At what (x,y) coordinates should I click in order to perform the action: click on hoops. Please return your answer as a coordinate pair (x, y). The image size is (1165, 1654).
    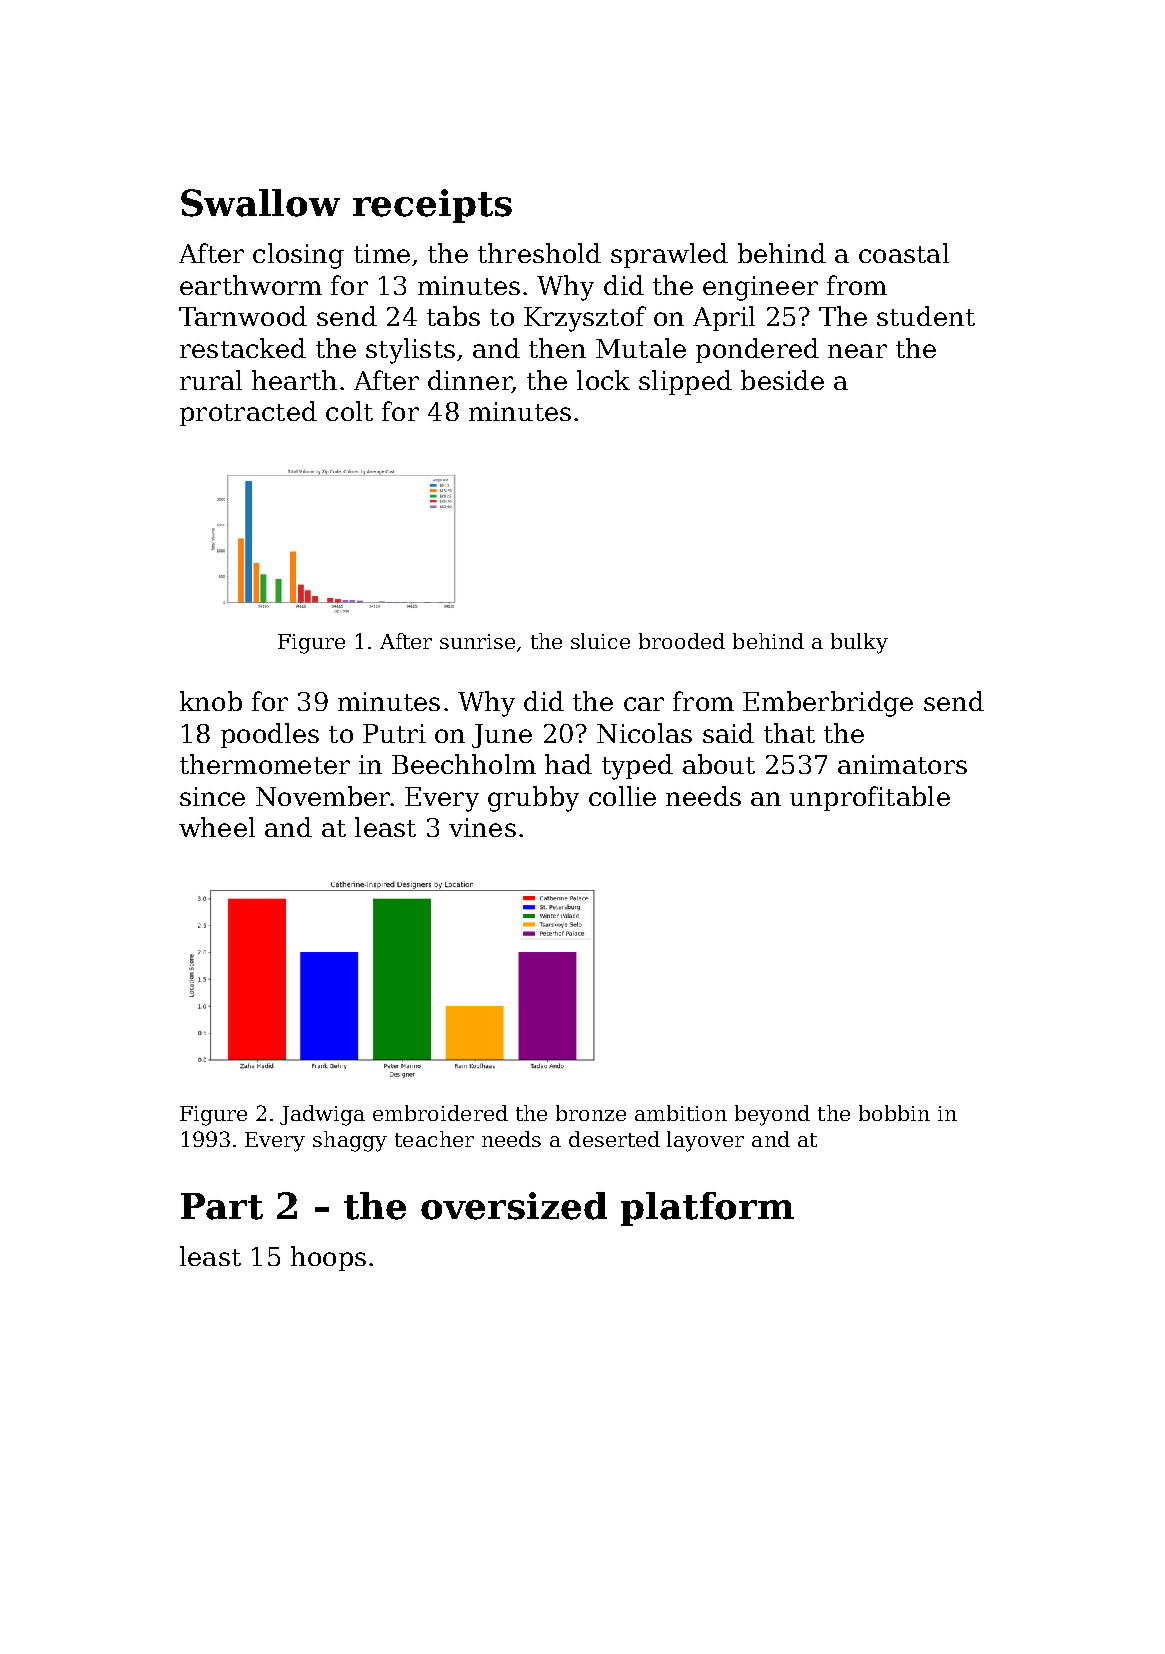
    Looking at the image, I should click on (328, 1258).
